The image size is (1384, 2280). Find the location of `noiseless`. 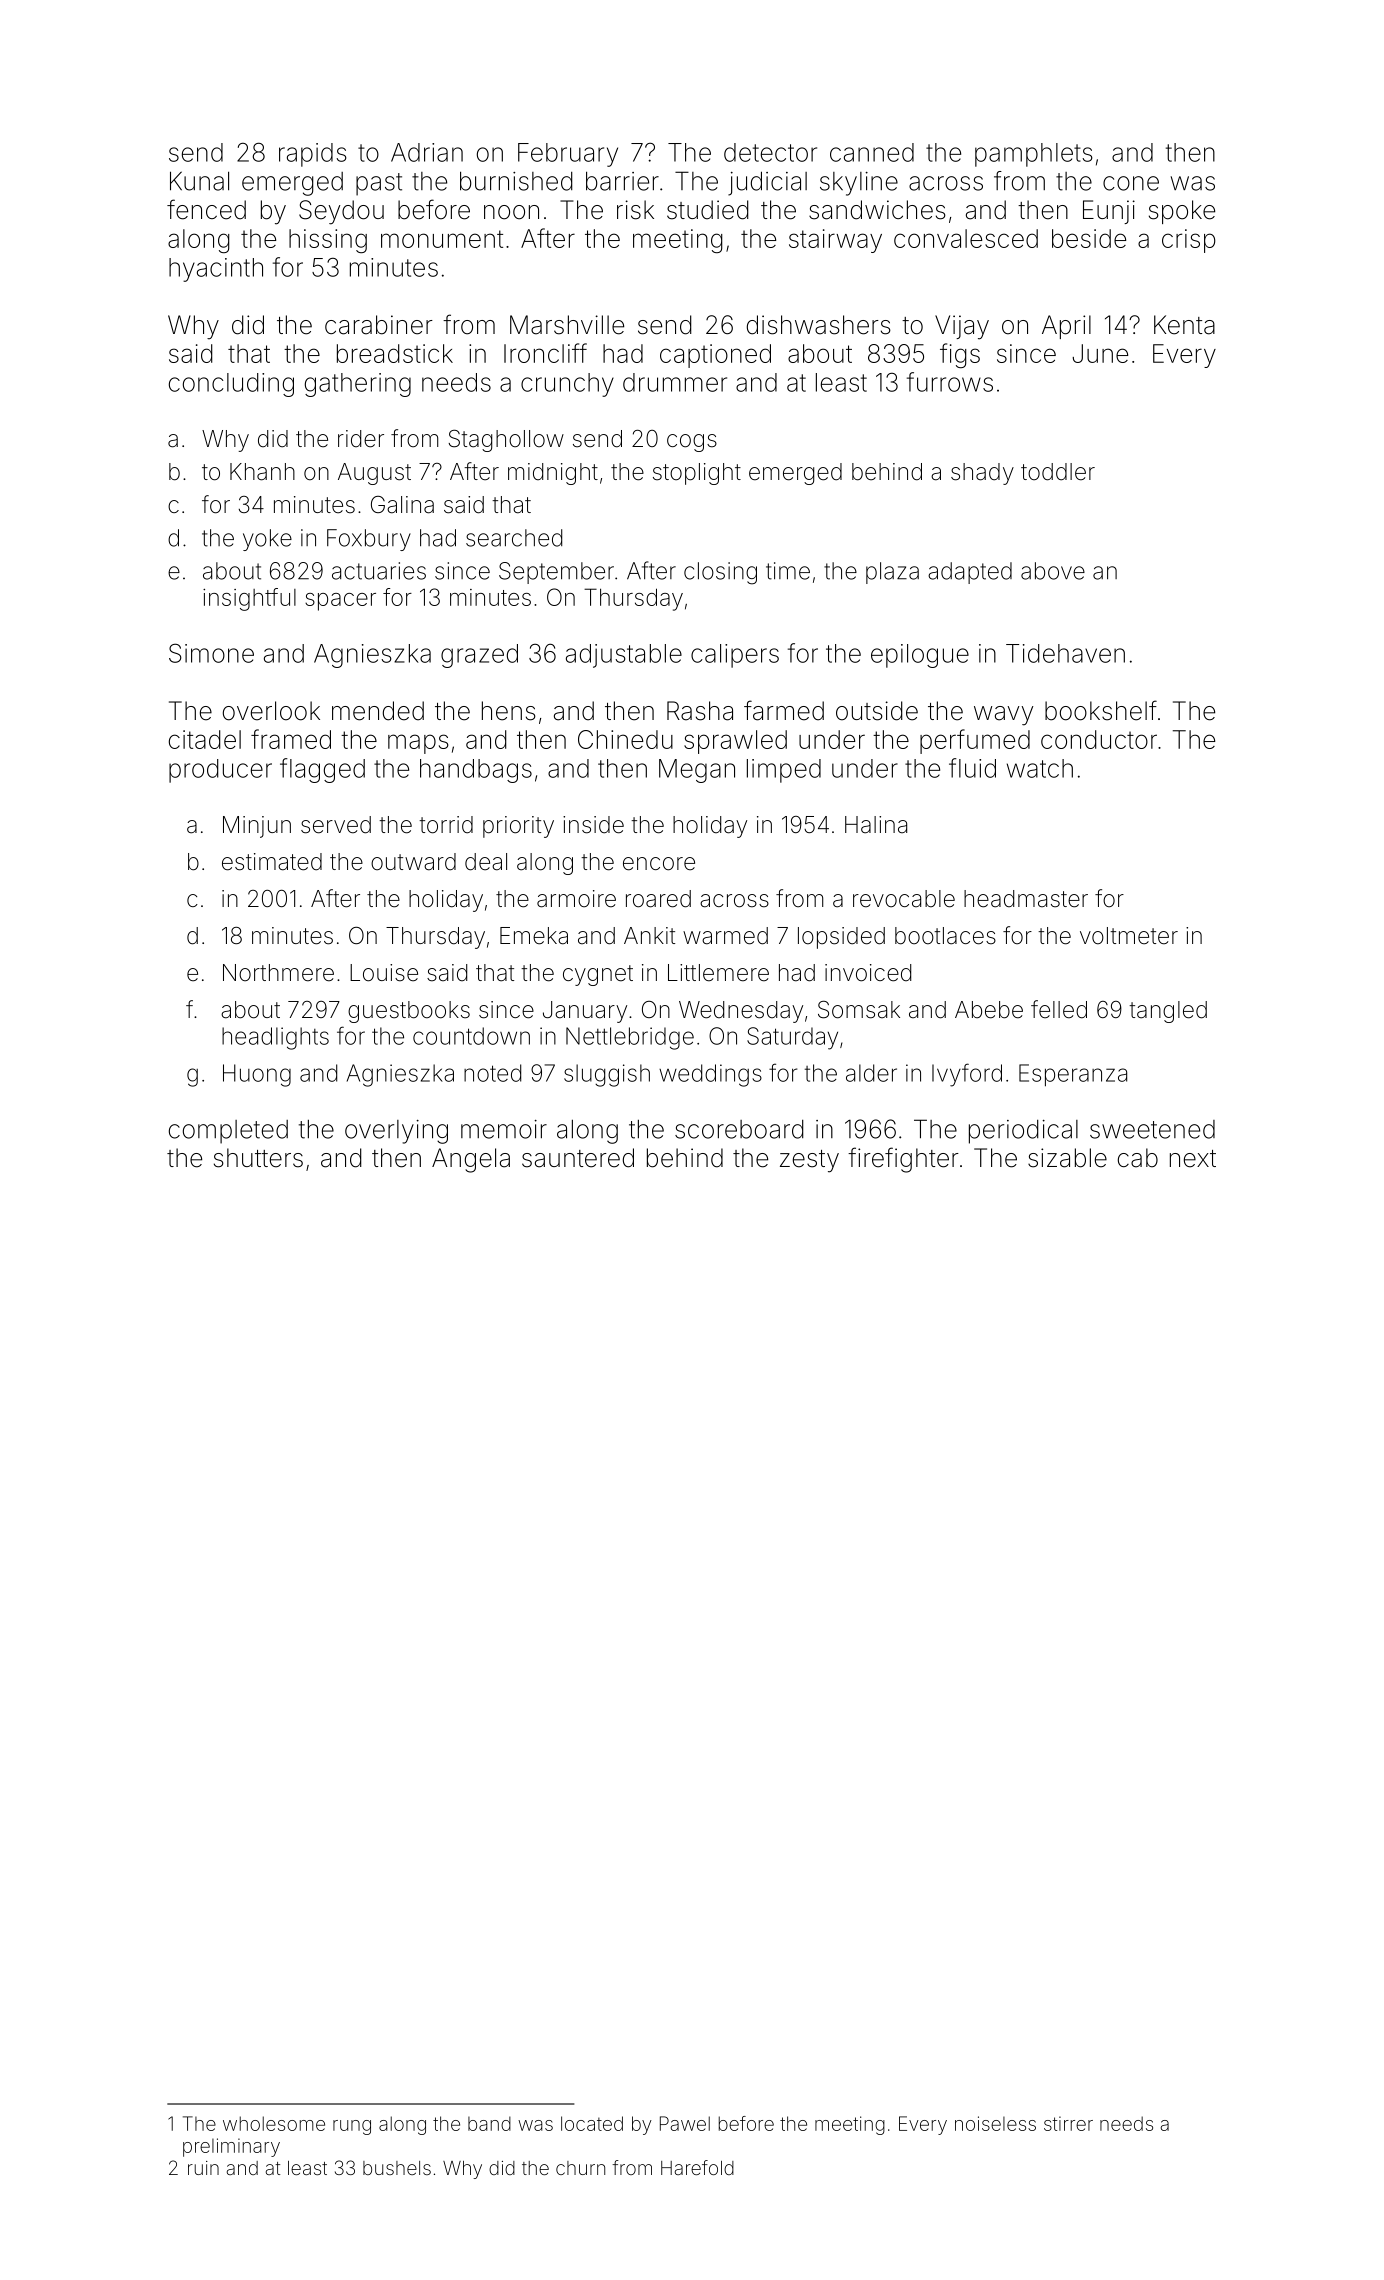

noiseless is located at coordinates (995, 2123).
